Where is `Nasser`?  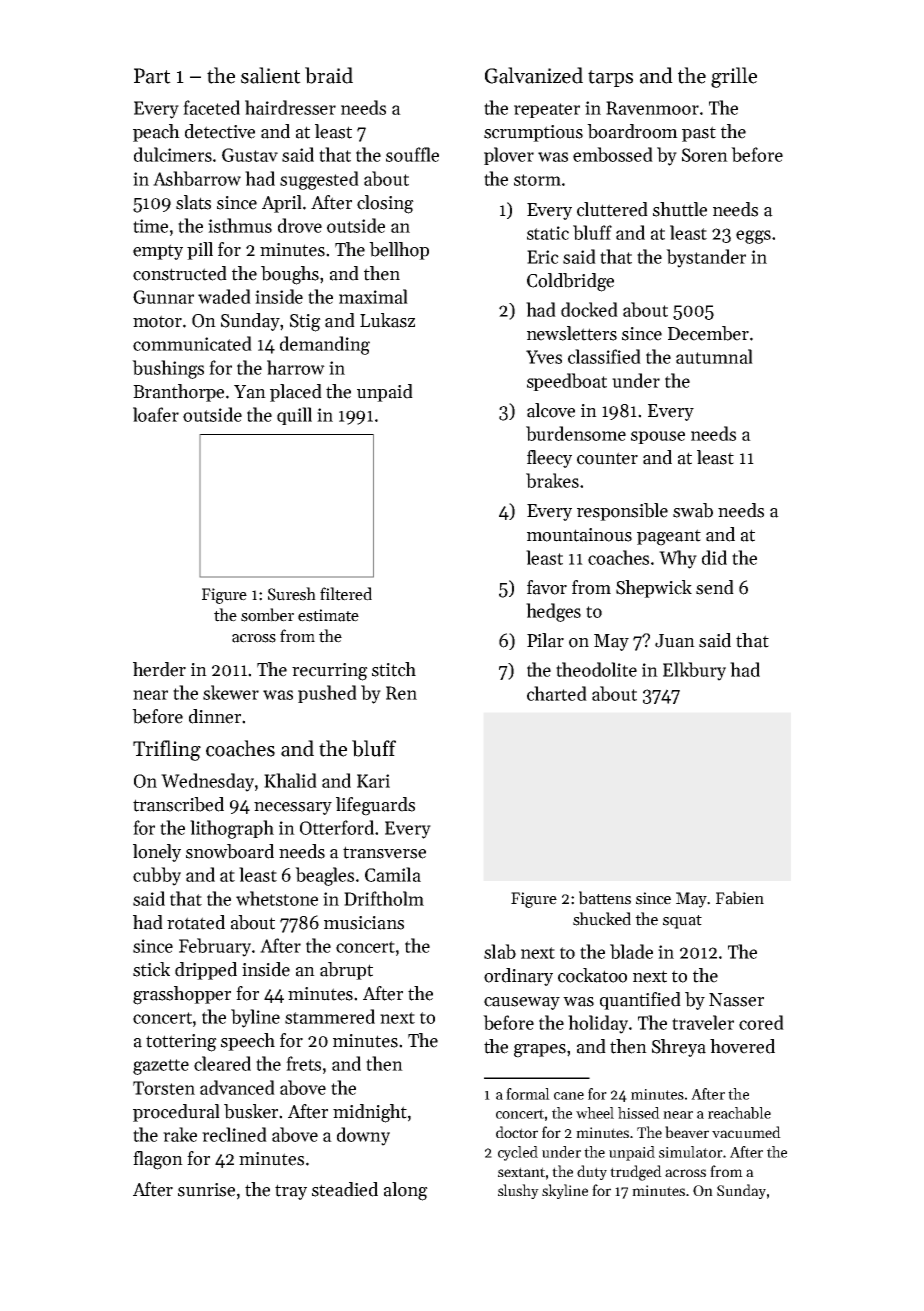
Nasser is located at coordinates (736, 1000).
